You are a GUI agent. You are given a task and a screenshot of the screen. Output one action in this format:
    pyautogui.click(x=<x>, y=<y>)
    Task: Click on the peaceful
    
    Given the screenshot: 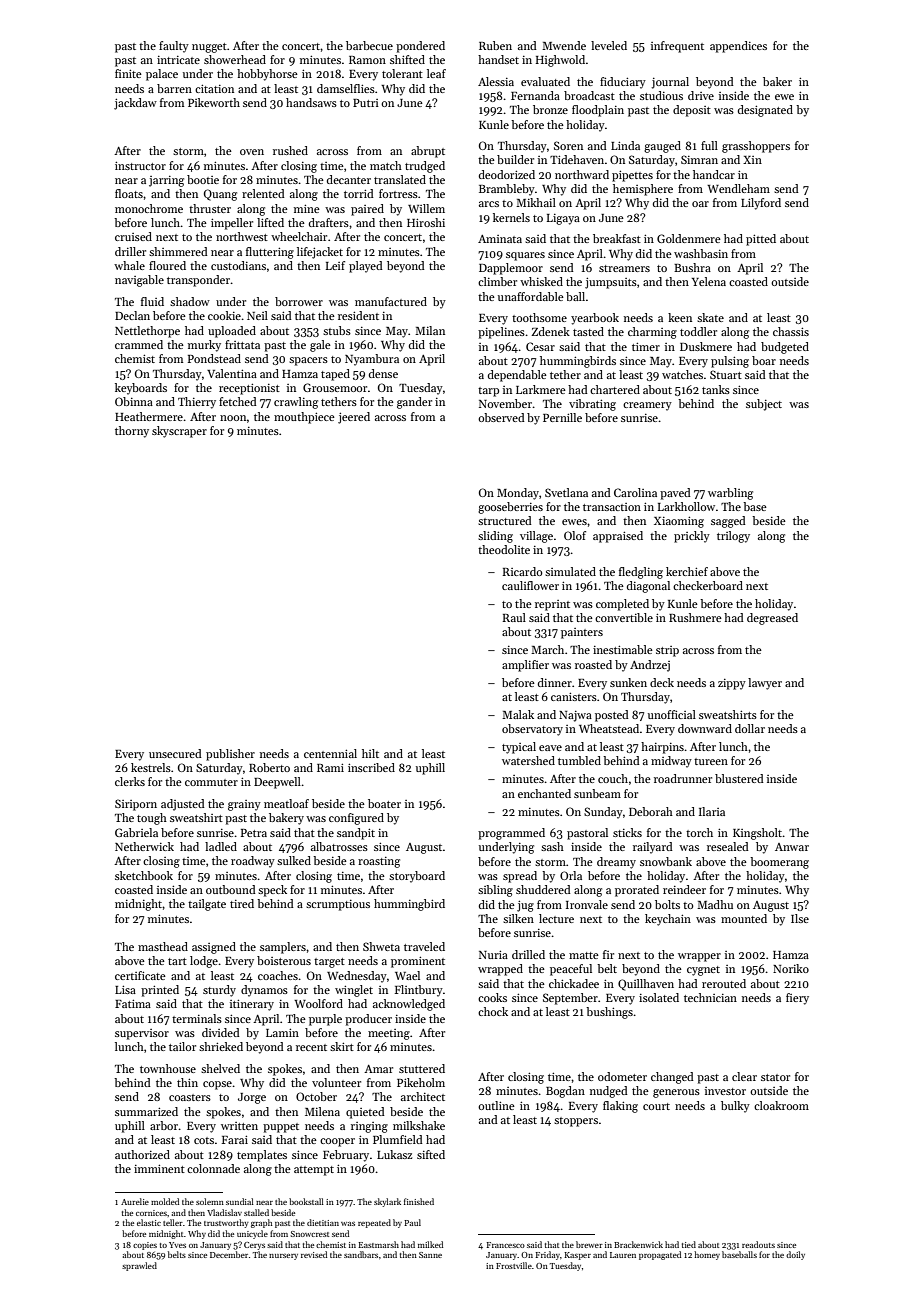 What is the action you would take?
    pyautogui.click(x=571, y=970)
